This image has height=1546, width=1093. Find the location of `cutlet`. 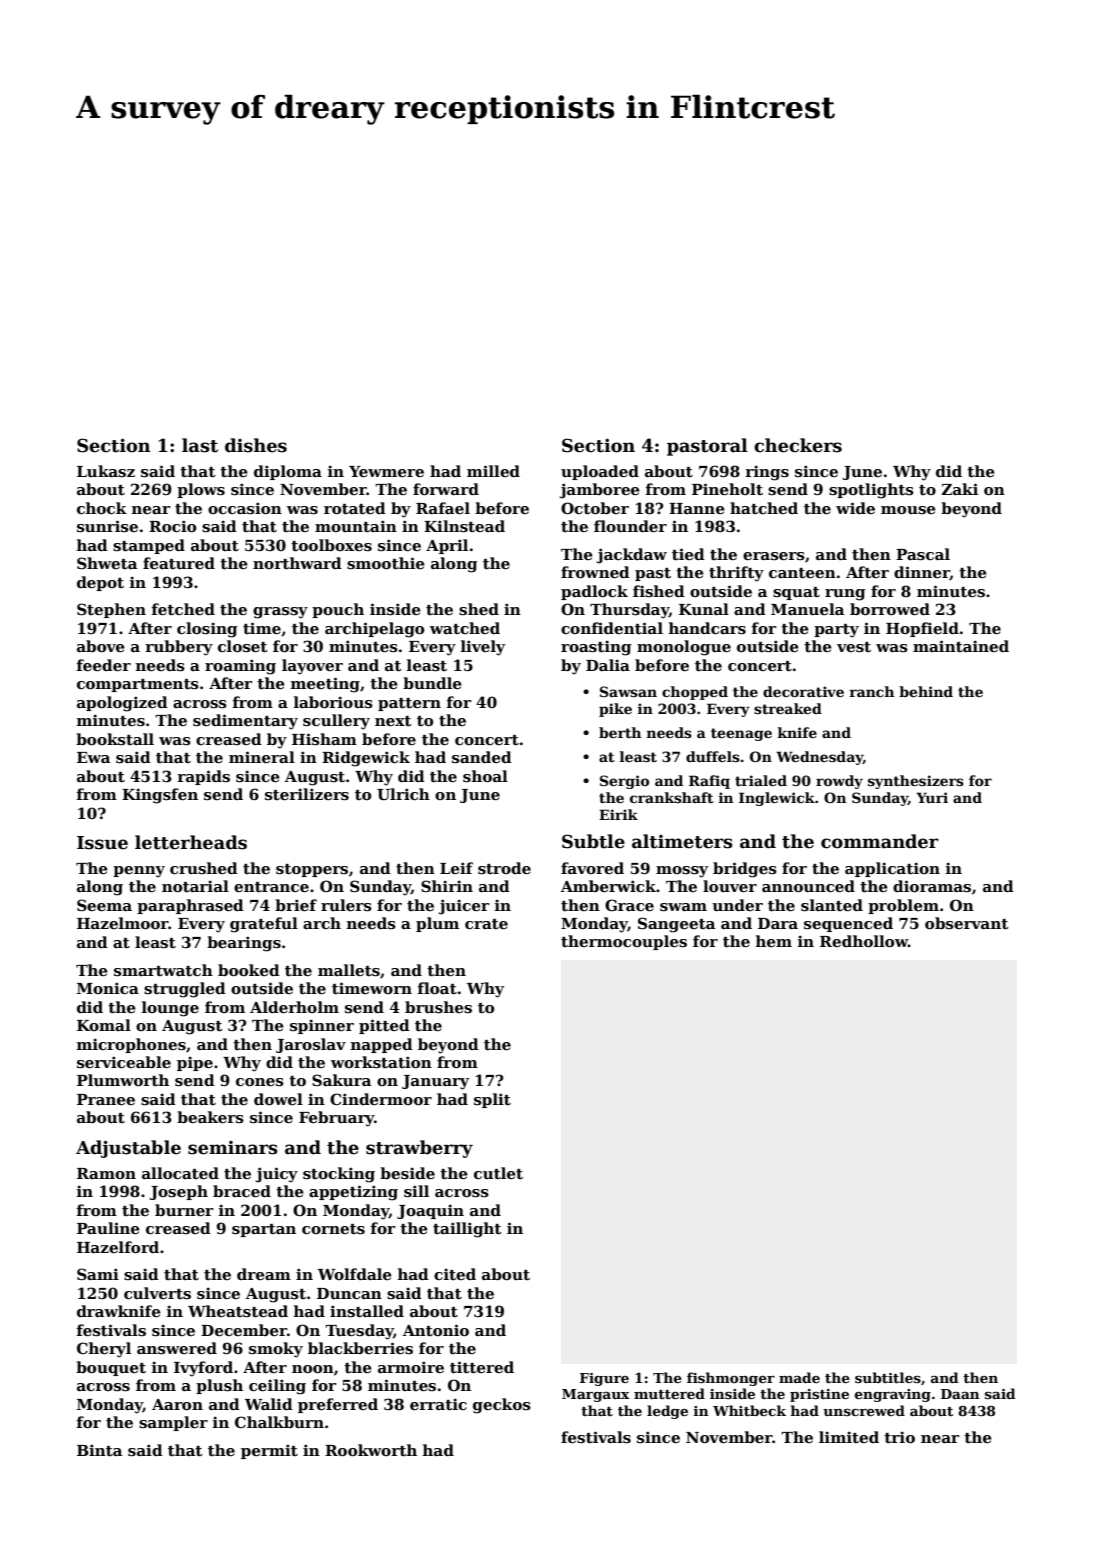

cutlet is located at coordinates (498, 1173).
